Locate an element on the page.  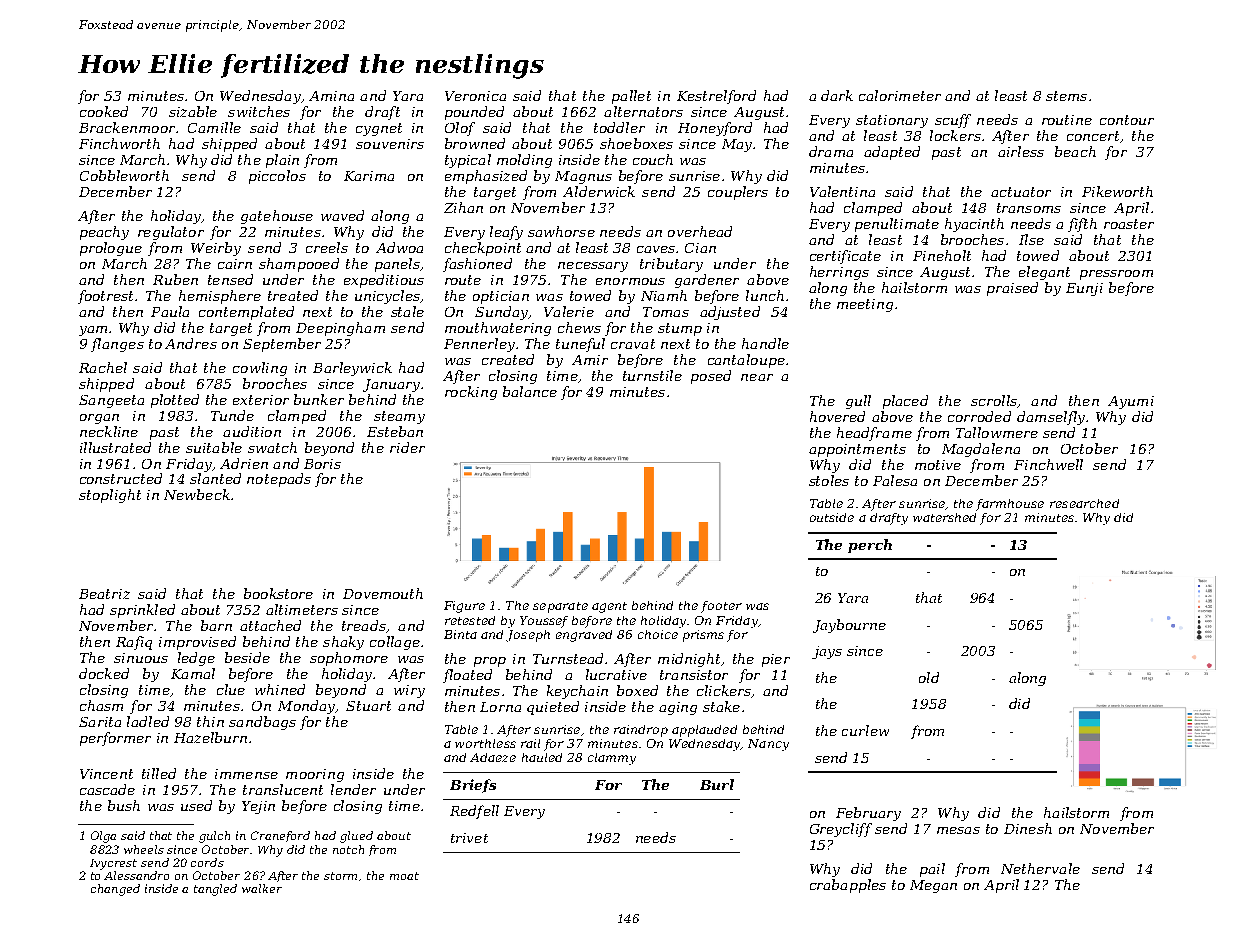
curlew is located at coordinates (865, 730).
